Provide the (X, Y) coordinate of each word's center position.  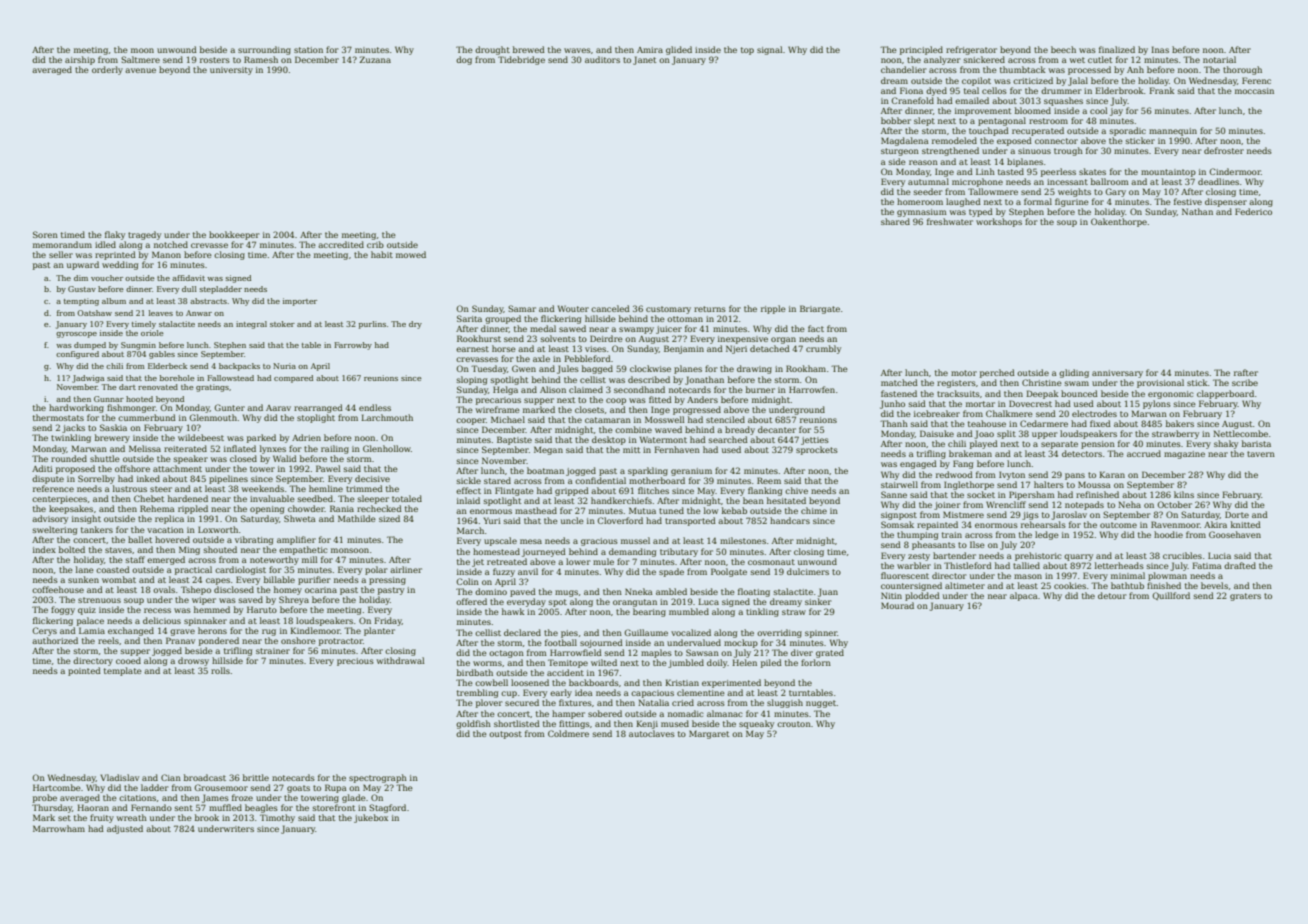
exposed (1014, 141)
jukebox (371, 818)
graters (1245, 597)
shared (895, 221)
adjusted (125, 829)
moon (142, 50)
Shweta (300, 518)
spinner (821, 634)
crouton (794, 724)
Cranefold (912, 100)
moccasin (1254, 91)
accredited (341, 244)
